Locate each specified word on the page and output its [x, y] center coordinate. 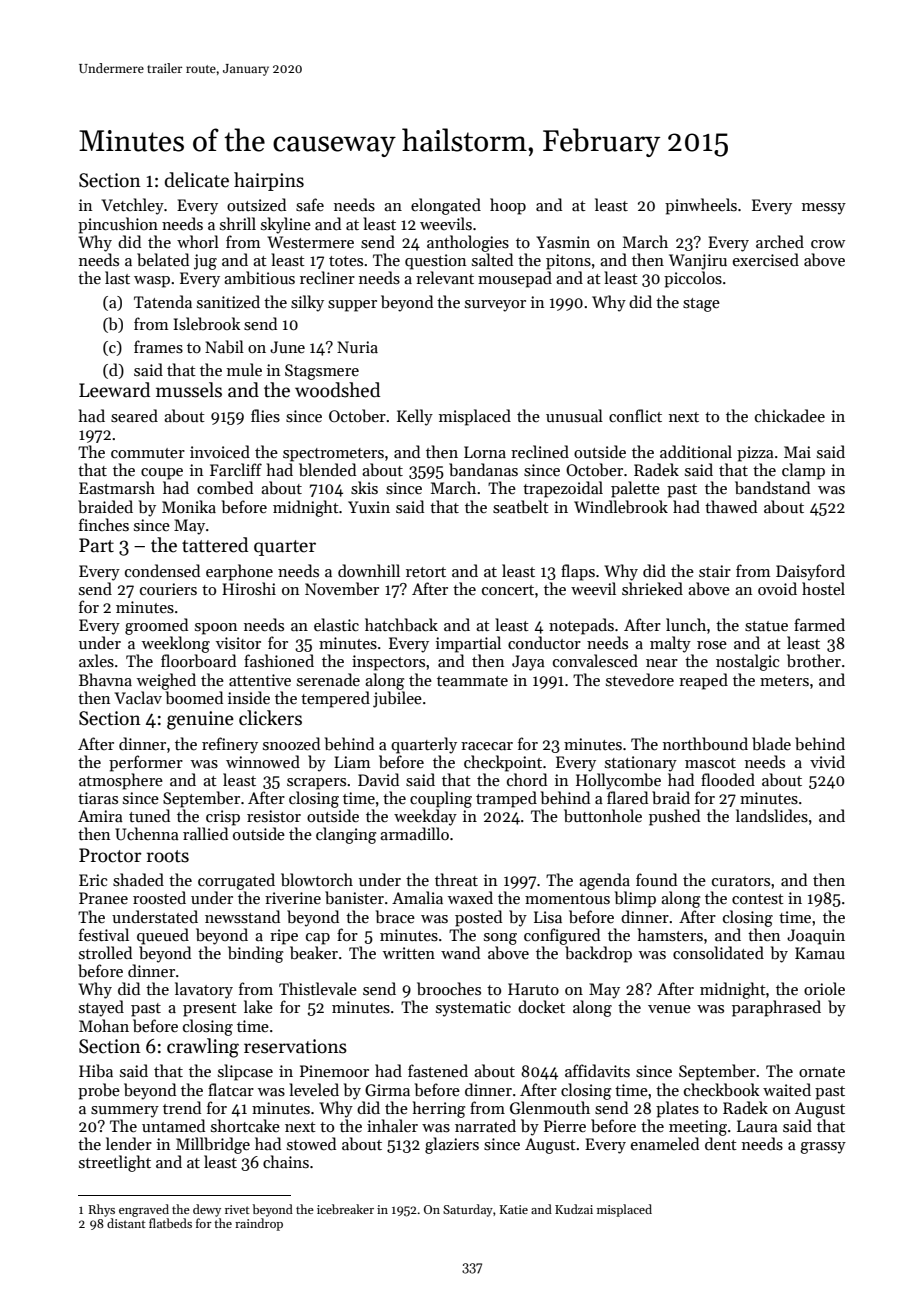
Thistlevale [318, 988]
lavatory [204, 990]
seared [134, 416]
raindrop [259, 1224]
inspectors [388, 663]
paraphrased [776, 1008]
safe [310, 205]
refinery [230, 745]
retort [426, 572]
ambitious [259, 277]
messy [824, 209]
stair [715, 571]
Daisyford [810, 572]
